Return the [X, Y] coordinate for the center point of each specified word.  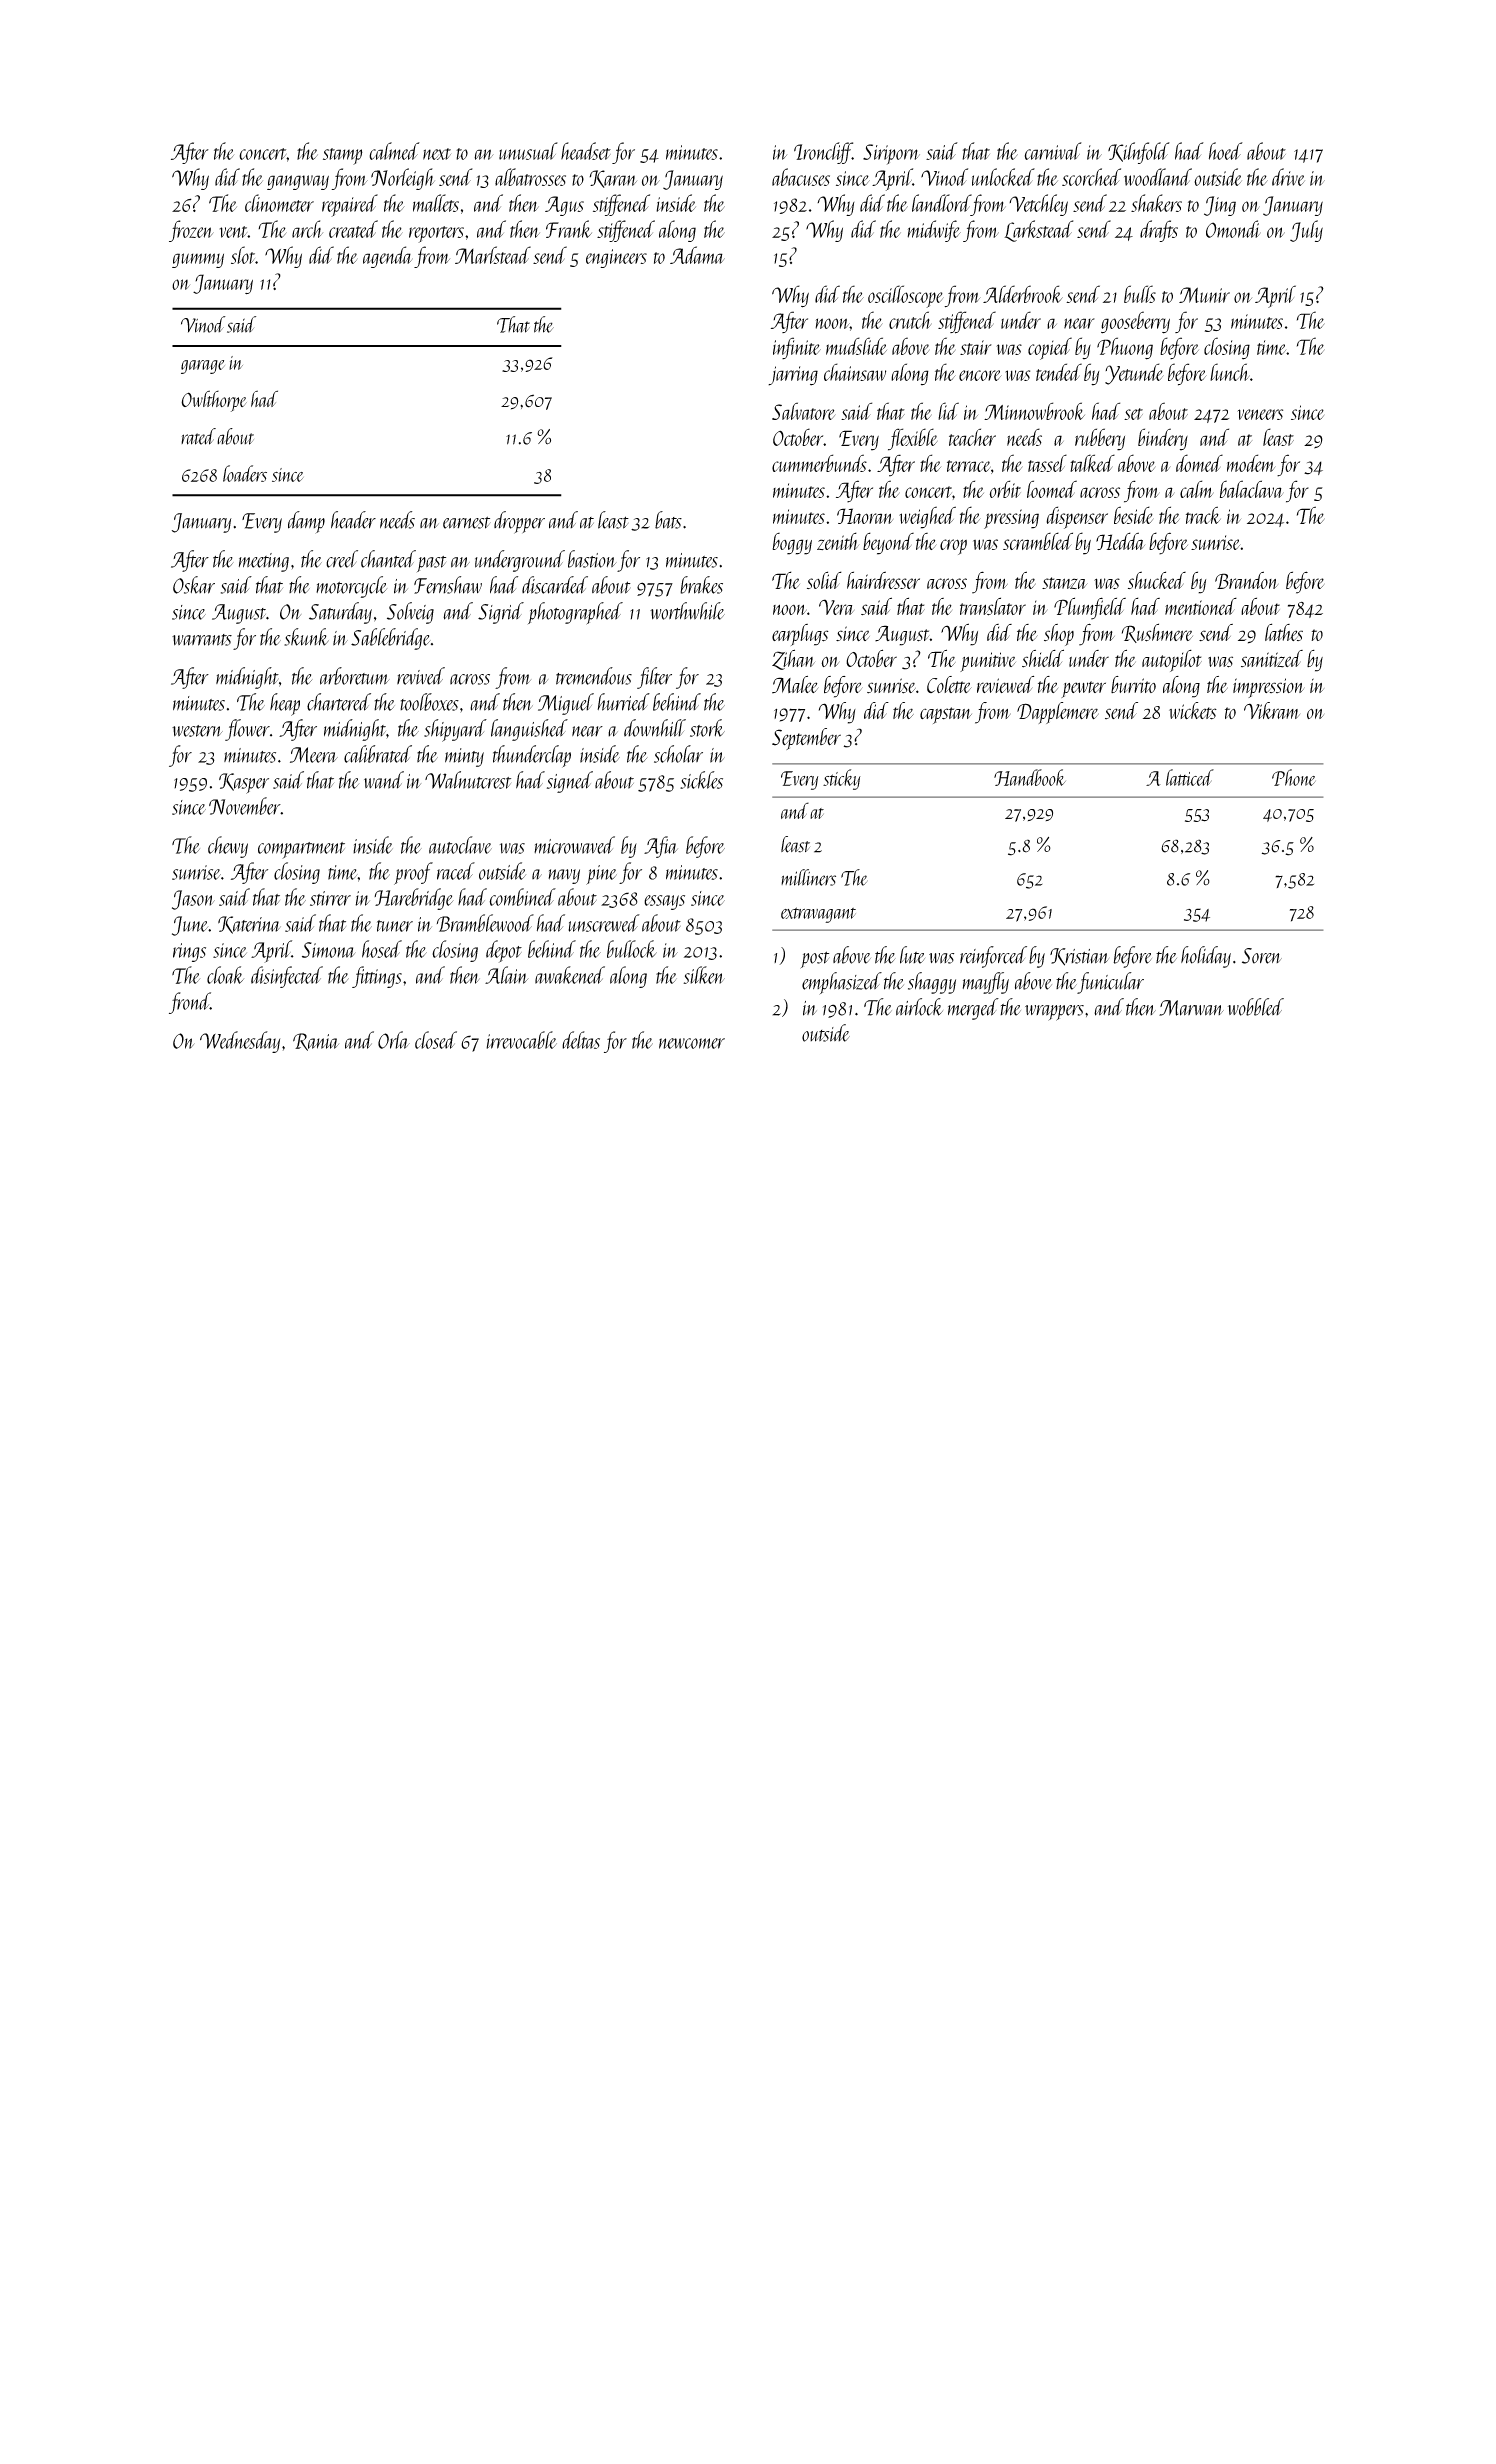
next [437, 154]
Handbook [1030, 777]
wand [384, 780]
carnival [1053, 151]
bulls [1140, 294]
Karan [613, 179]
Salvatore [804, 411]
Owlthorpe [214, 401]
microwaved [574, 845]
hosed [382, 949]
